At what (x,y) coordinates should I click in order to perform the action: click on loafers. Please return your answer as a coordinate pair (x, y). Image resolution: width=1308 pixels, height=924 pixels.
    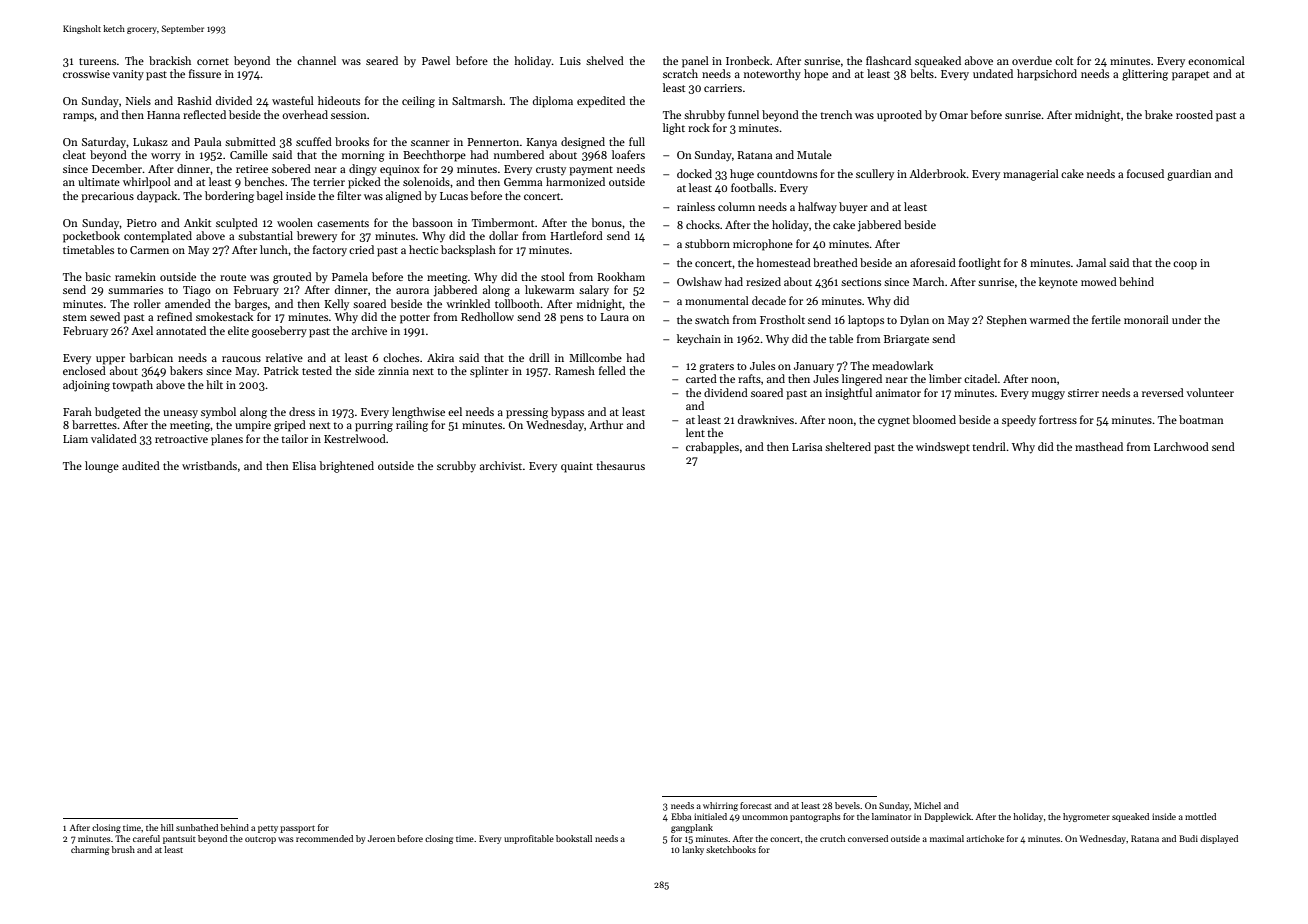
    Looking at the image, I should click on (628, 154).
